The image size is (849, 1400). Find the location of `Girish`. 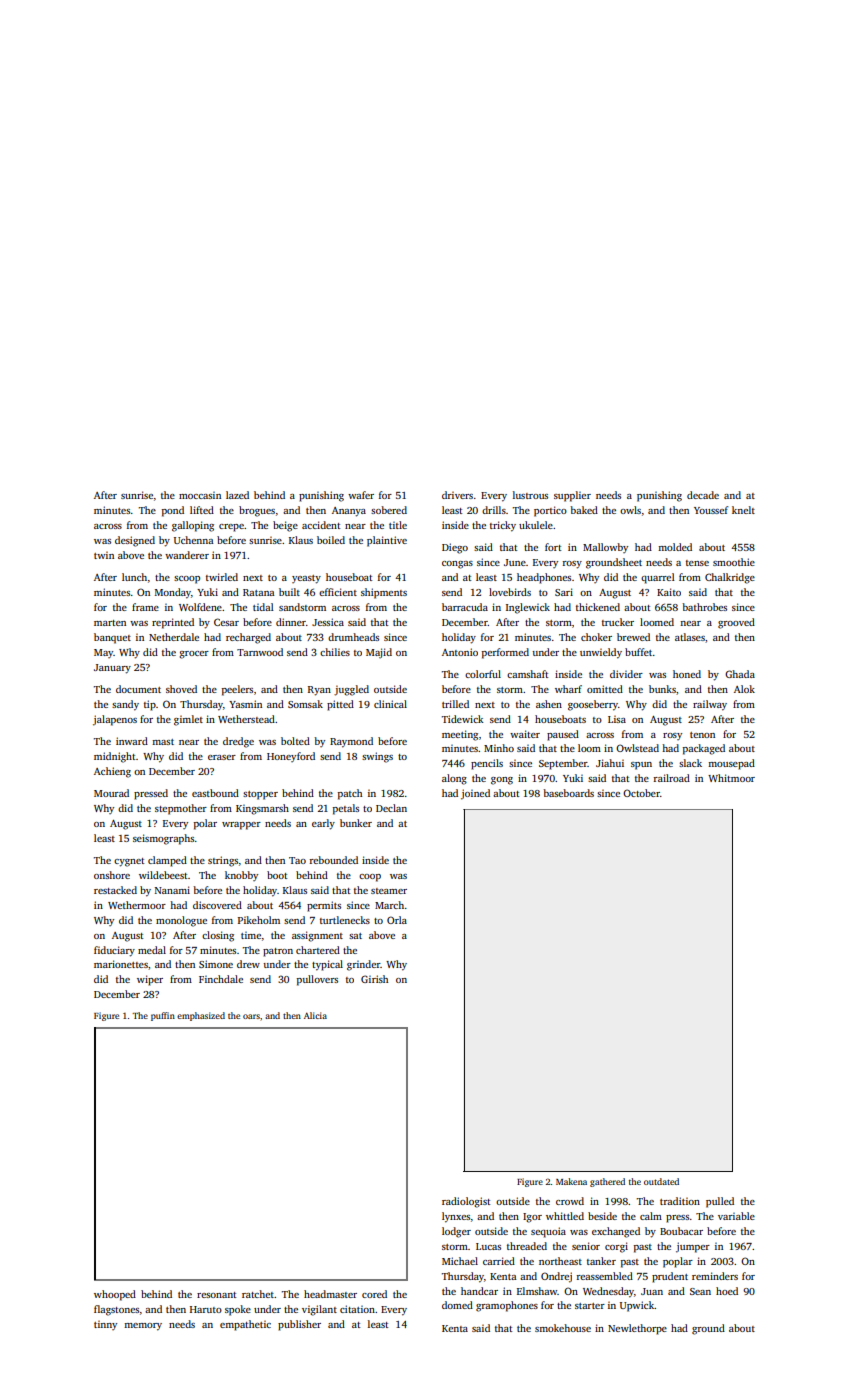

Girish is located at coordinates (374, 979).
